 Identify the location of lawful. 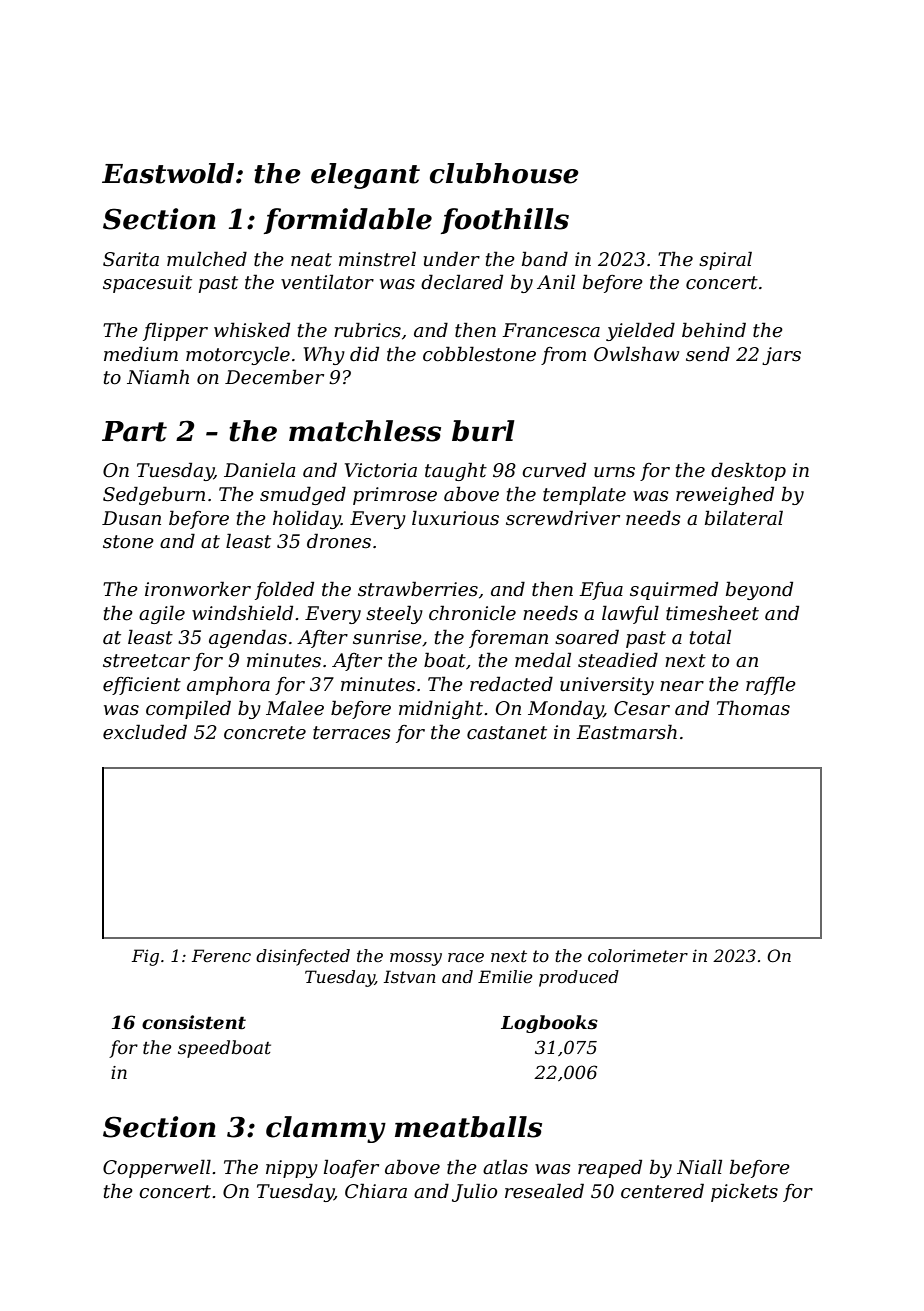
(630, 614).
